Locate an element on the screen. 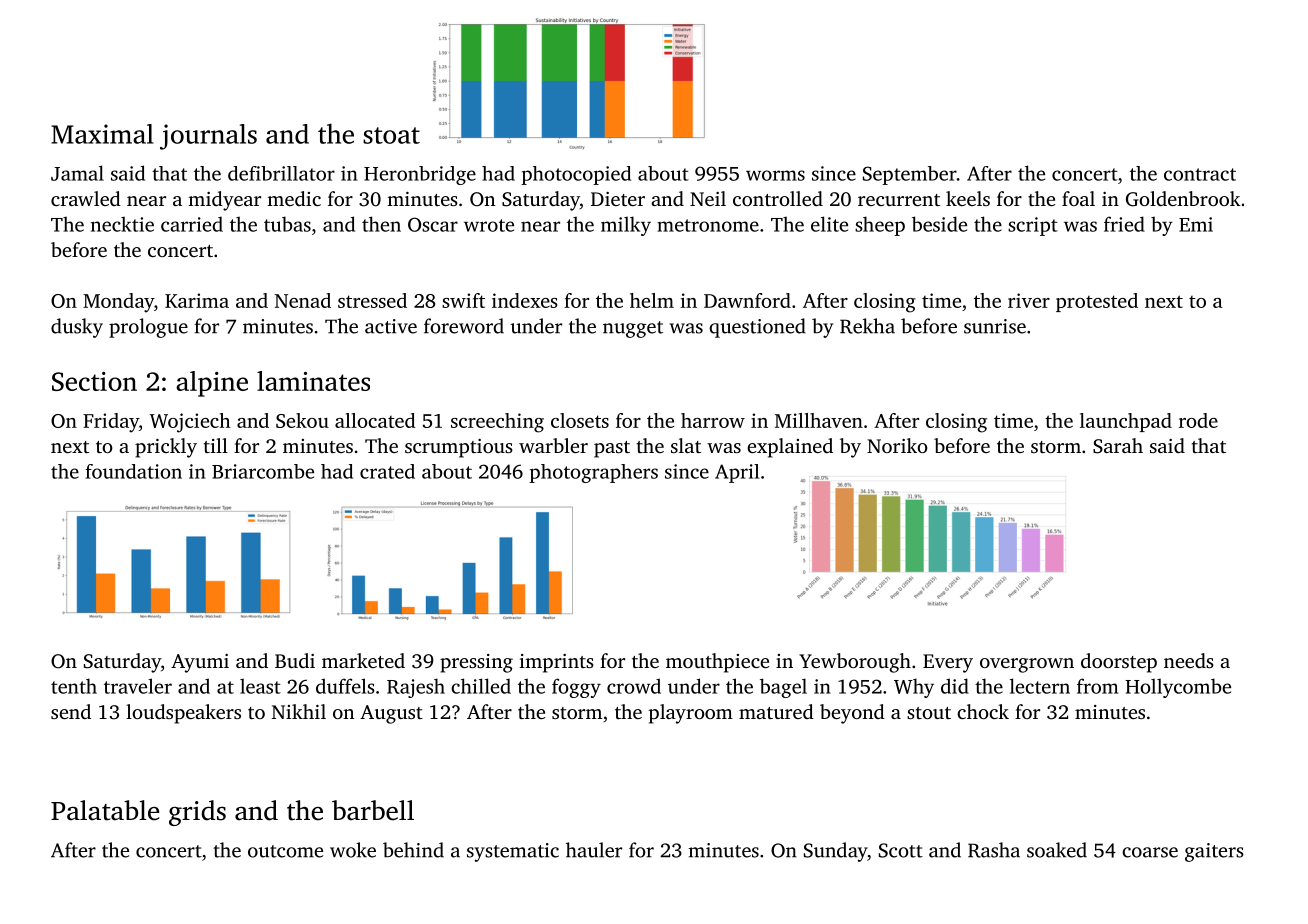 This screenshot has width=1308, height=924. prologue is located at coordinates (148, 328).
